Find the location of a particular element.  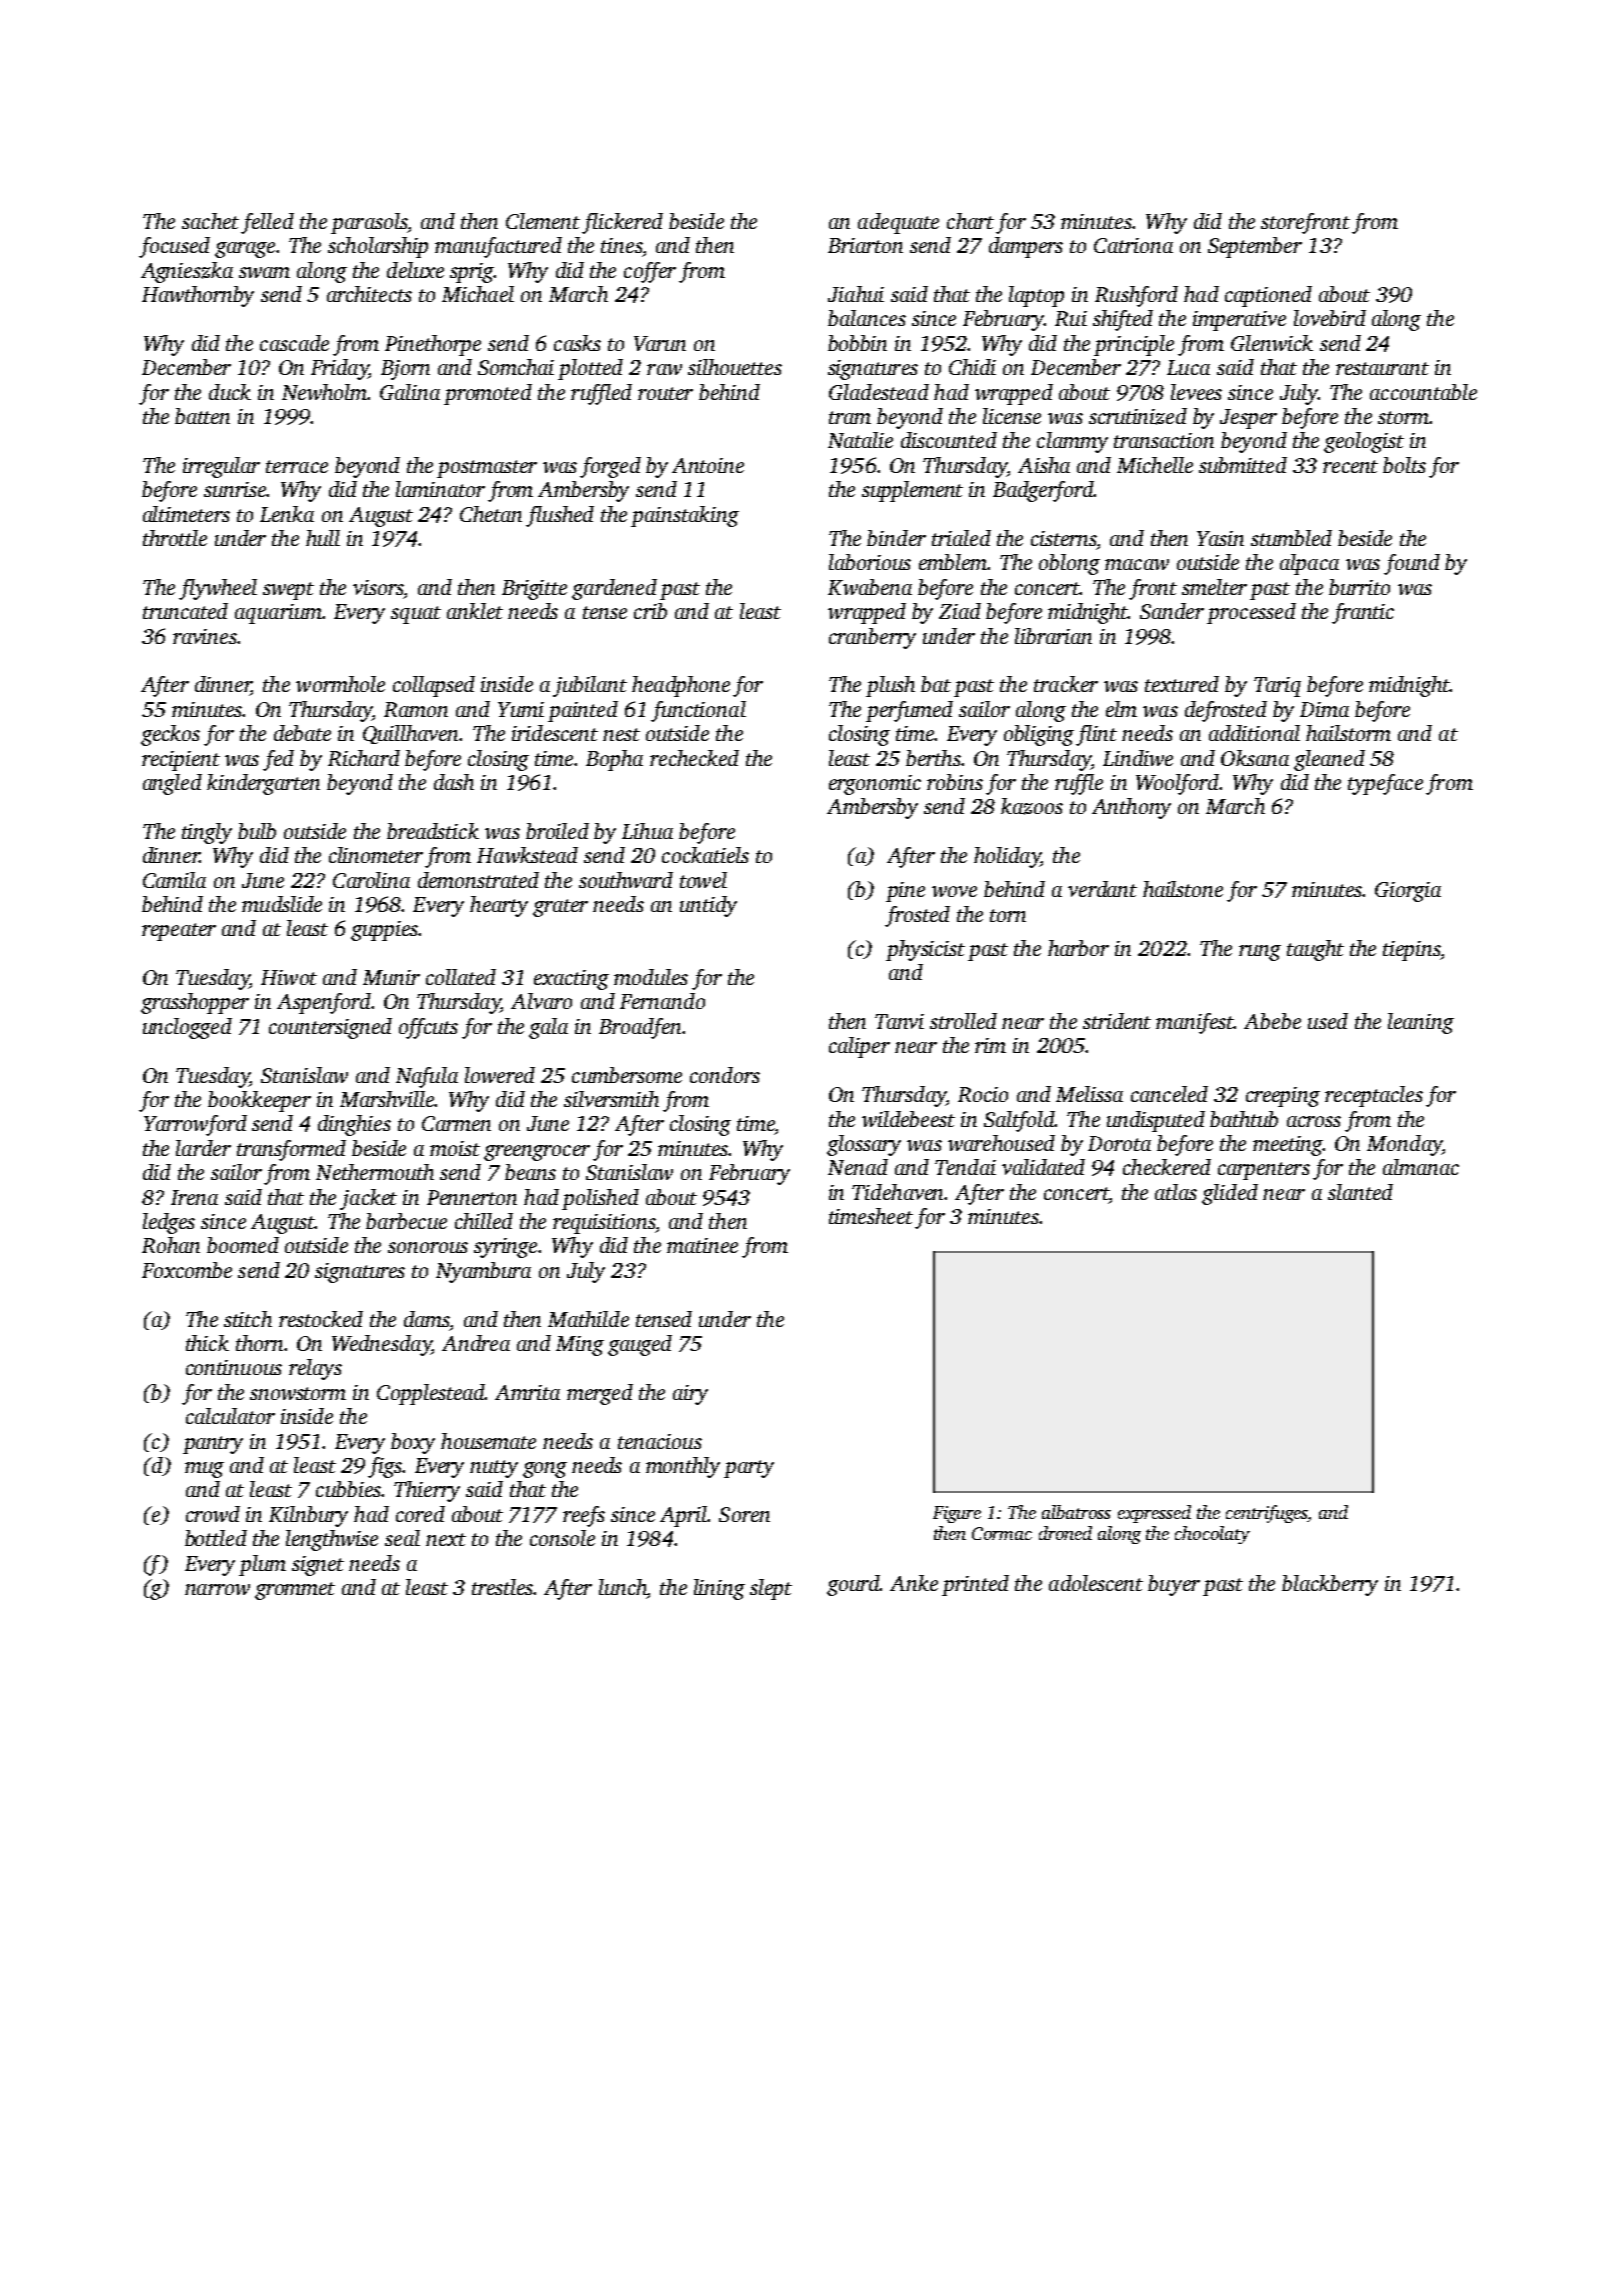

polished is located at coordinates (600, 1199).
